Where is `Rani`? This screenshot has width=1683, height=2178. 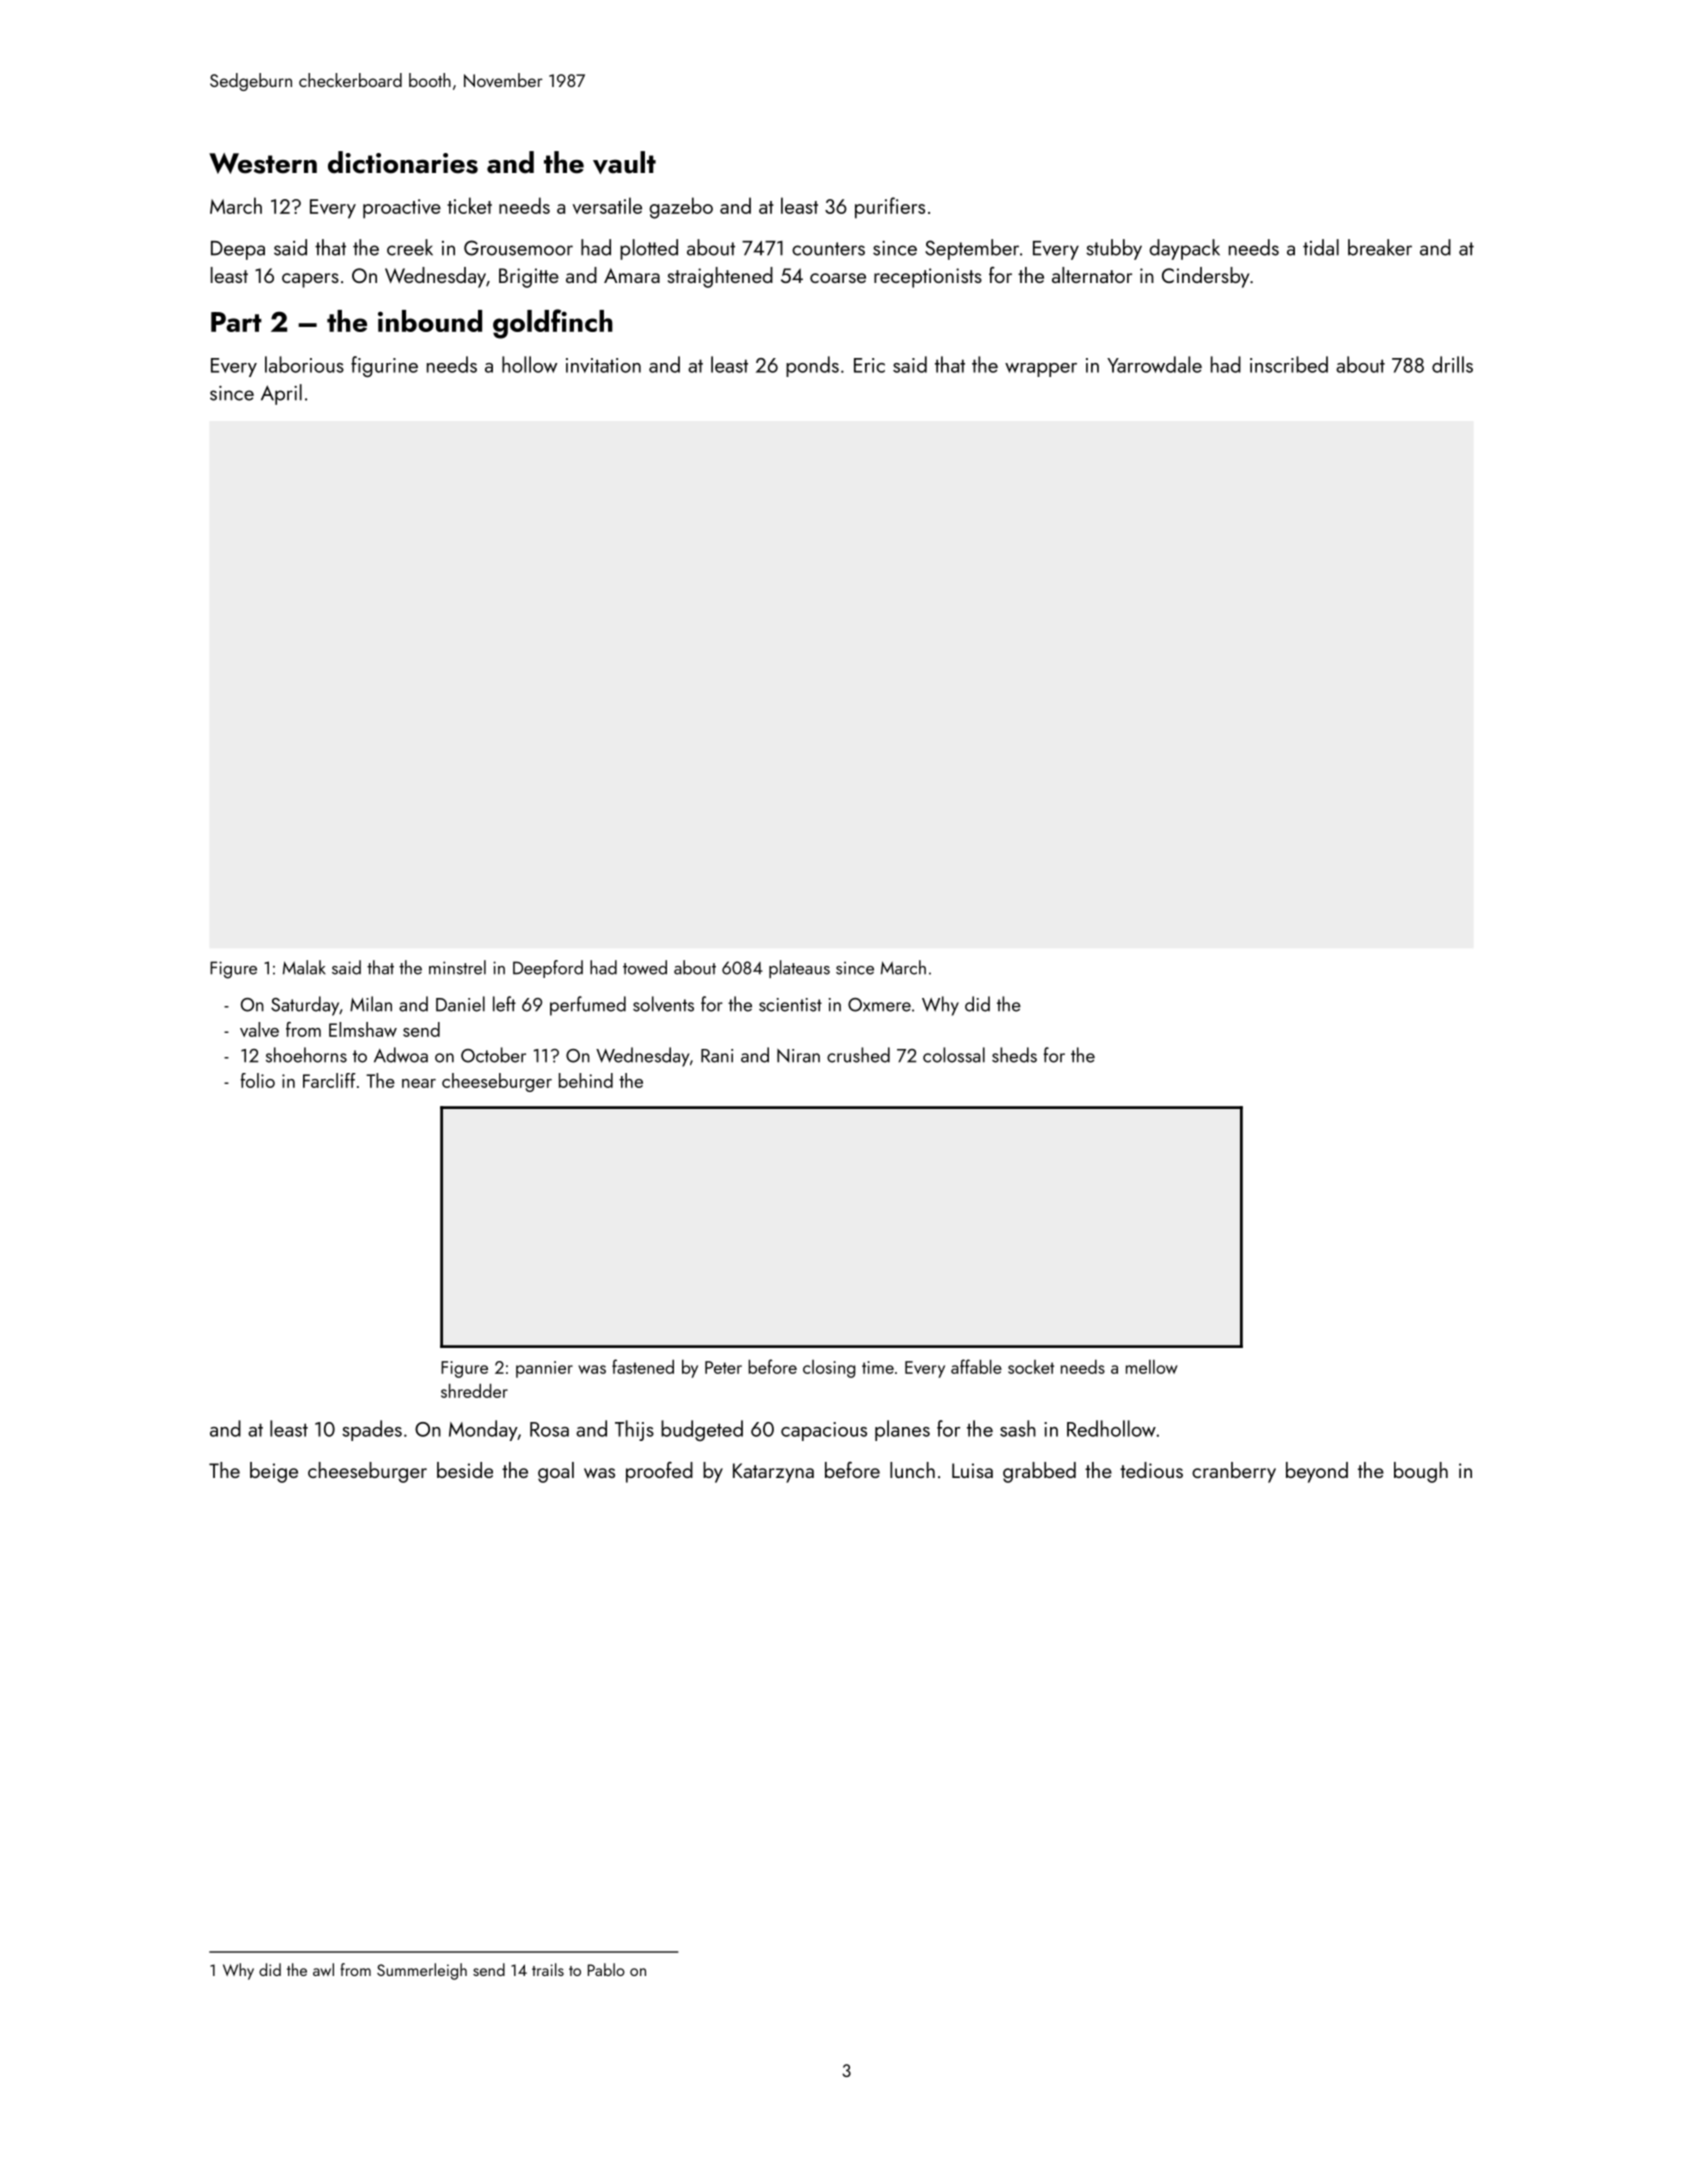 Rani is located at coordinates (717, 1056).
